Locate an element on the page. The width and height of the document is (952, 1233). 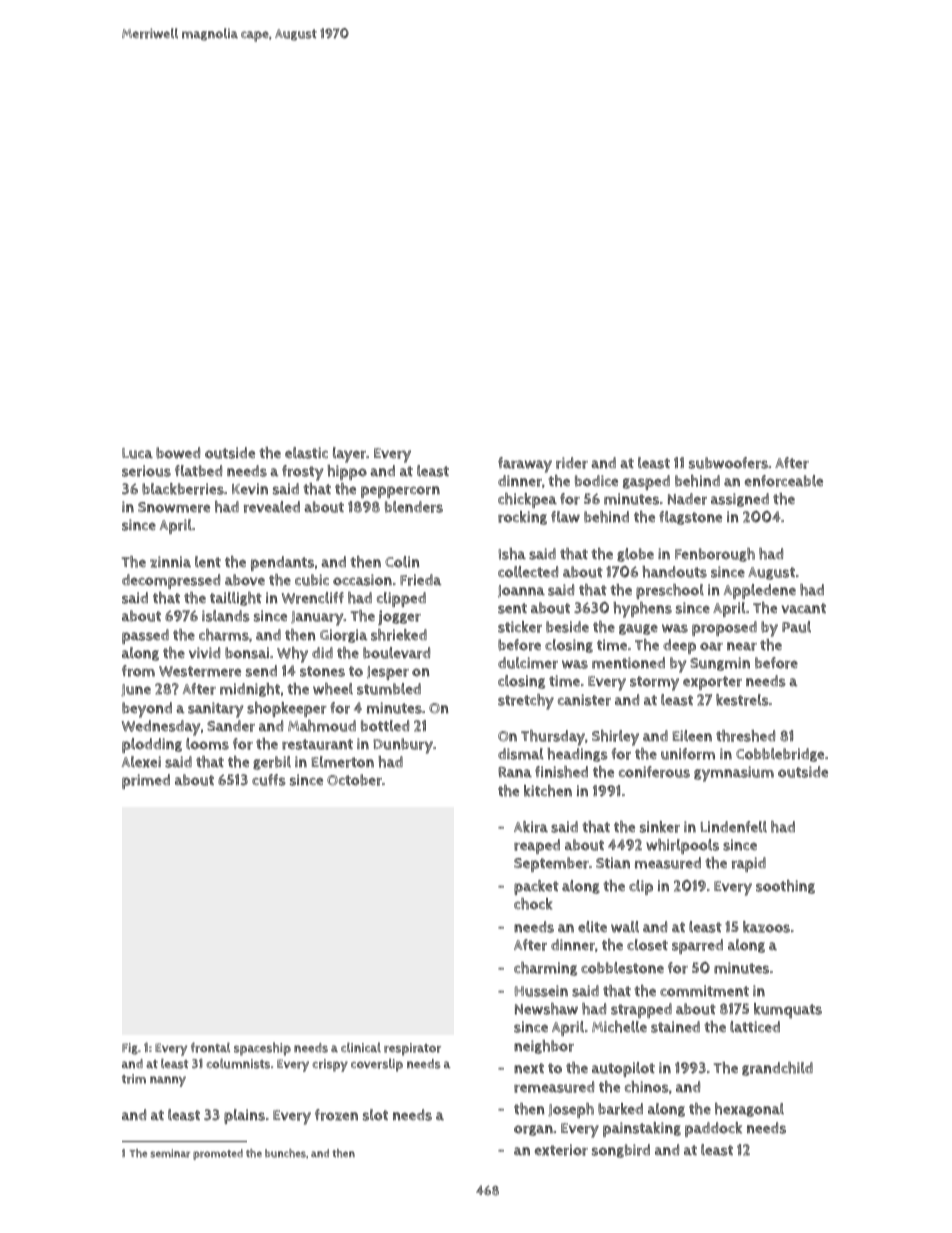
bunches is located at coordinates (285, 1153).
